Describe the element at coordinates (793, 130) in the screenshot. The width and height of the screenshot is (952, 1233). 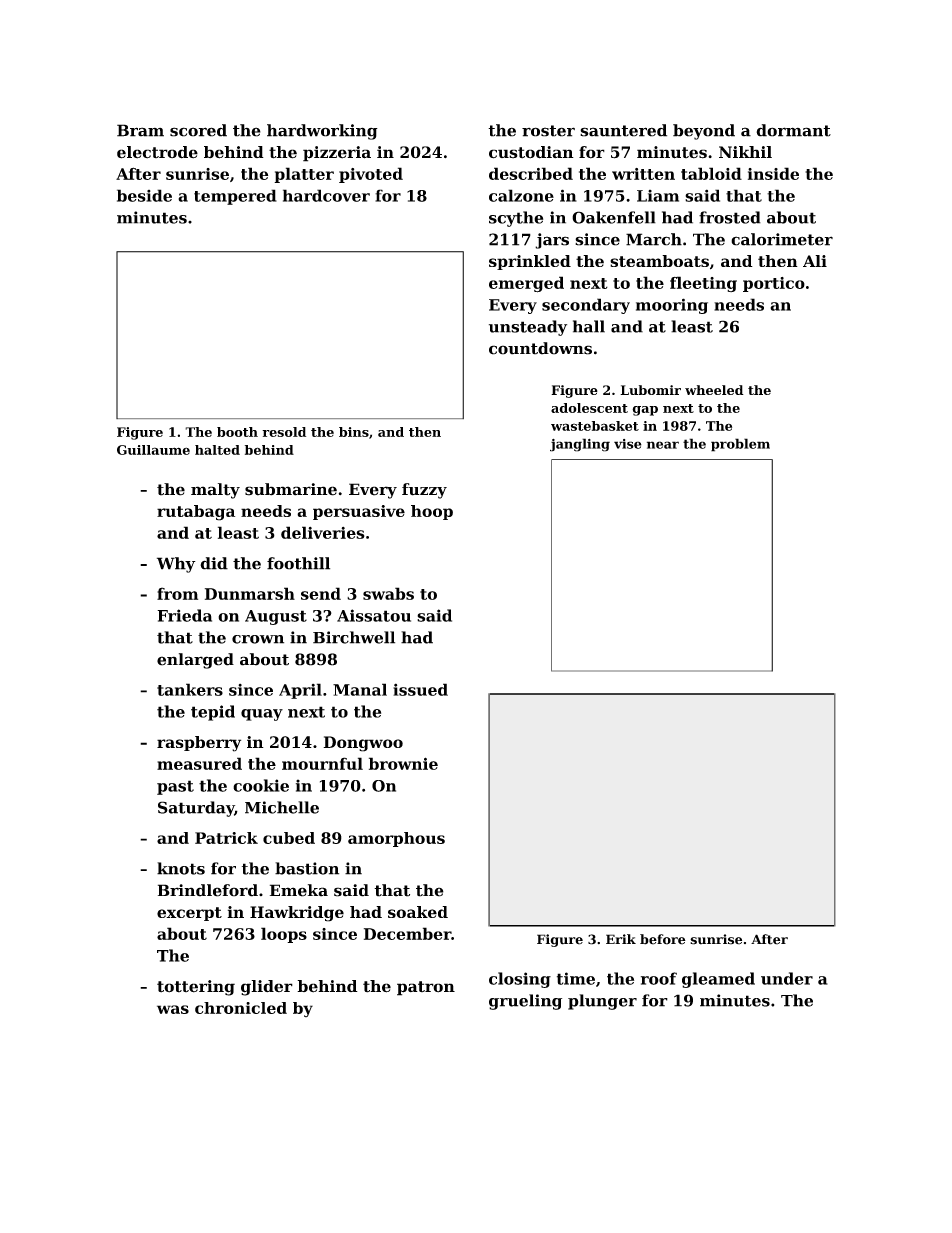
I see `dormant` at that location.
